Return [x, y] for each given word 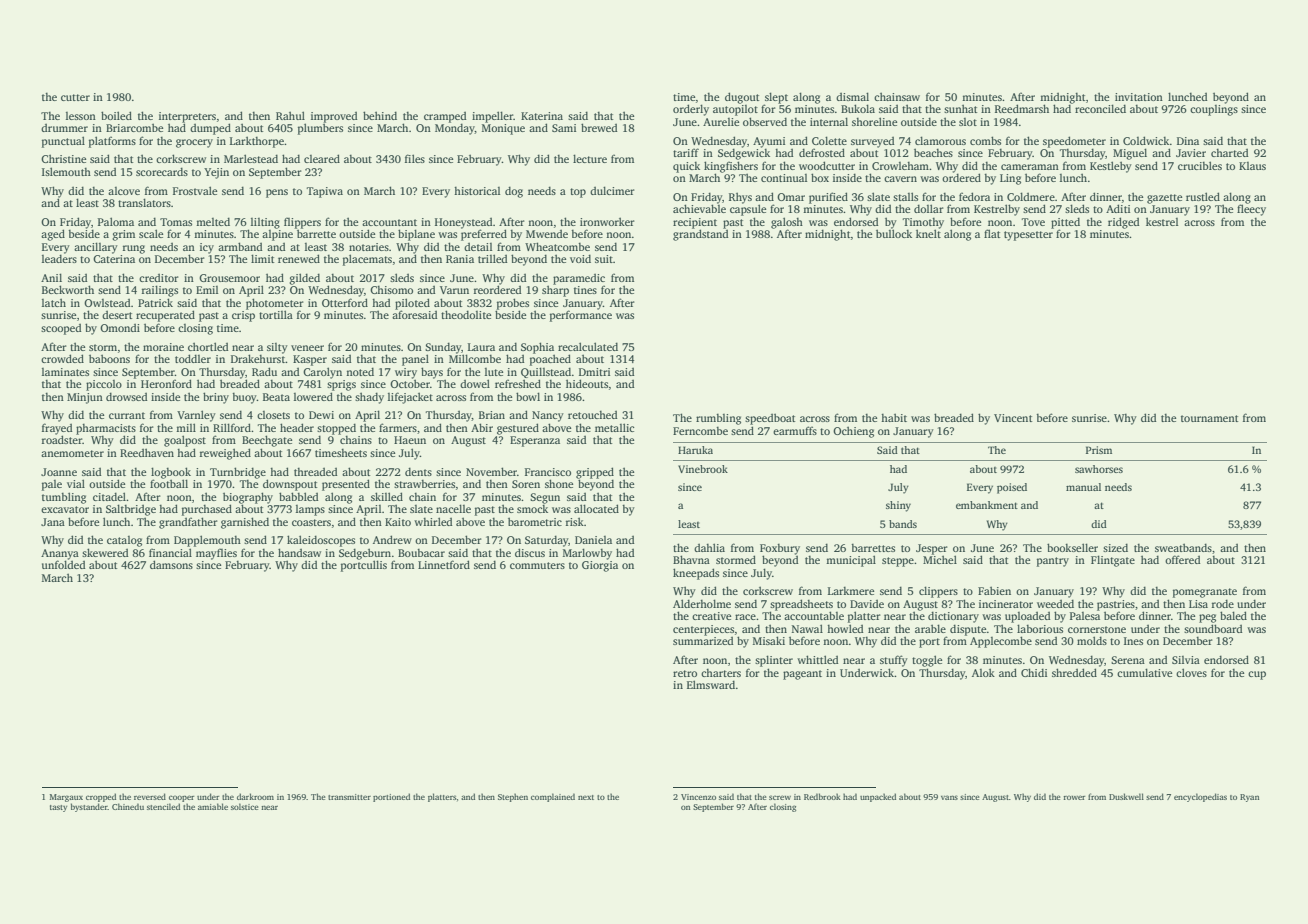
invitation [1139, 97]
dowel [475, 383]
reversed [150, 796]
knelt [928, 233]
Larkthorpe [257, 142]
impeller [492, 117]
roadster [62, 439]
